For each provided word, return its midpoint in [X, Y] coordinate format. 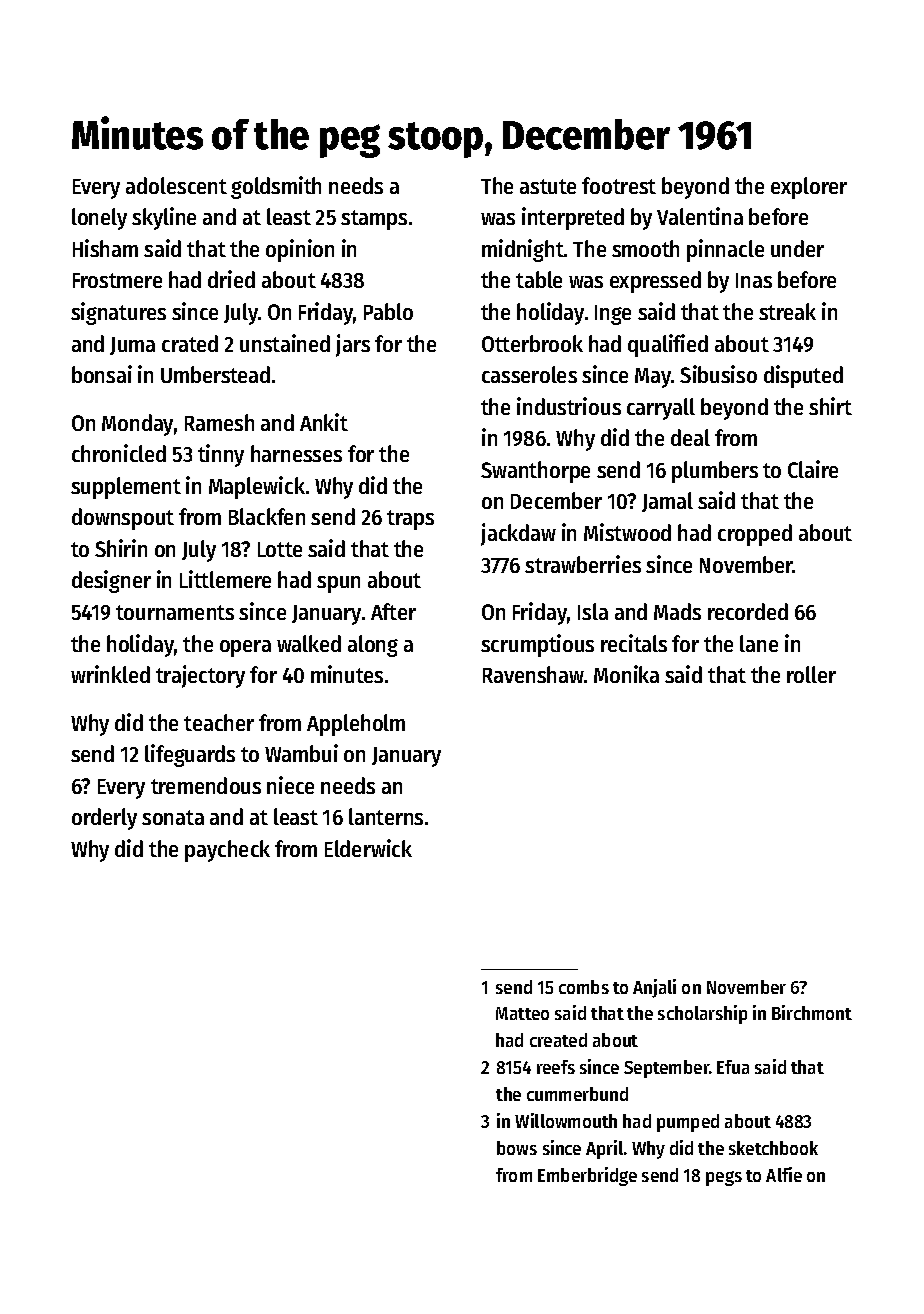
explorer [809, 188]
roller [811, 674]
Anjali [654, 988]
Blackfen [267, 516]
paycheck [227, 851]
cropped [755, 535]
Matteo [522, 1013]
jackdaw [518, 534]
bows [517, 1148]
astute [548, 186]
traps [410, 520]
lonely [99, 219]
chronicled [119, 453]
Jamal [667, 502]
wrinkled [110, 674]
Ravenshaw [533, 674]
